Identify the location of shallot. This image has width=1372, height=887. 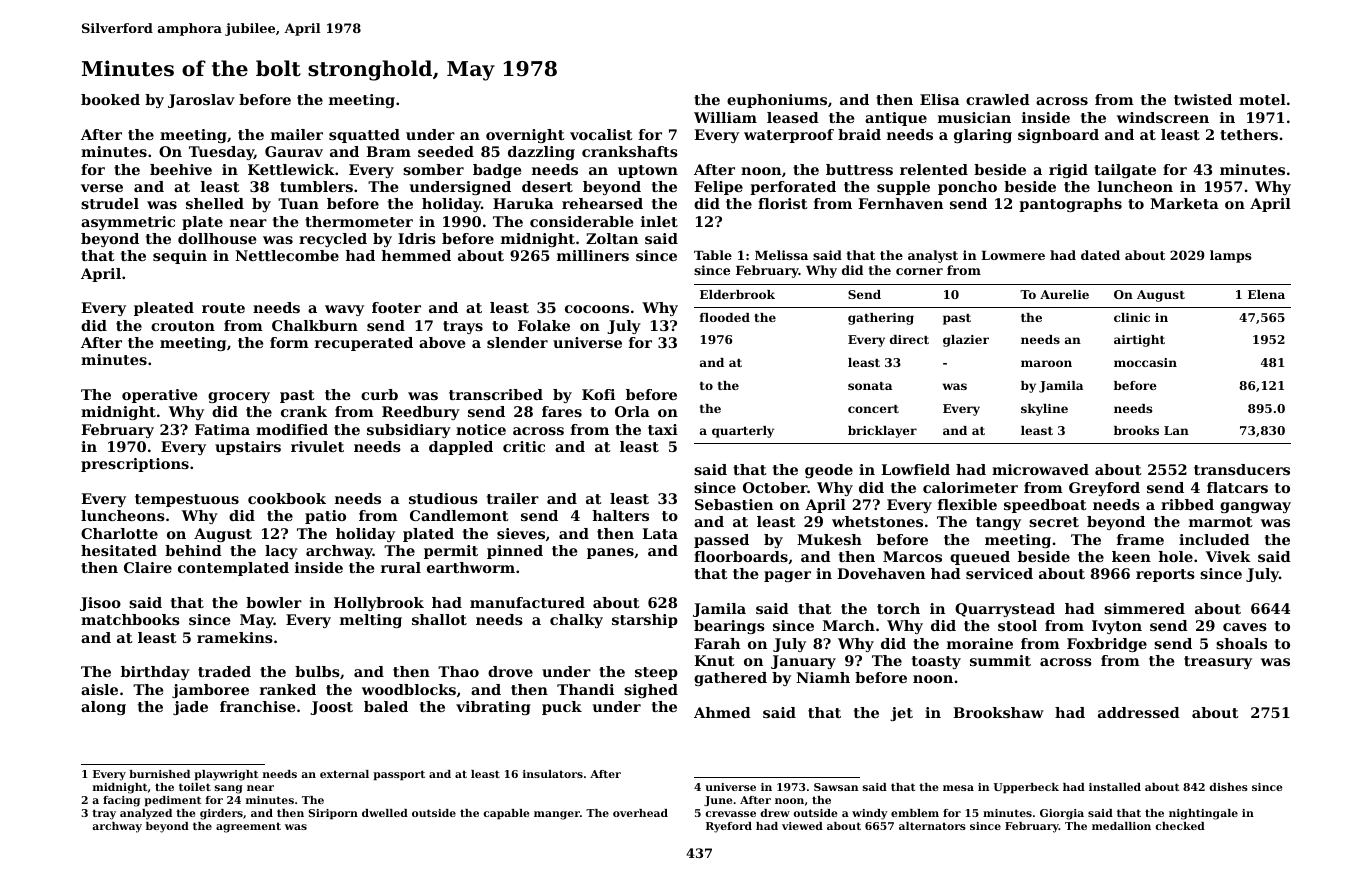
(439, 619).
